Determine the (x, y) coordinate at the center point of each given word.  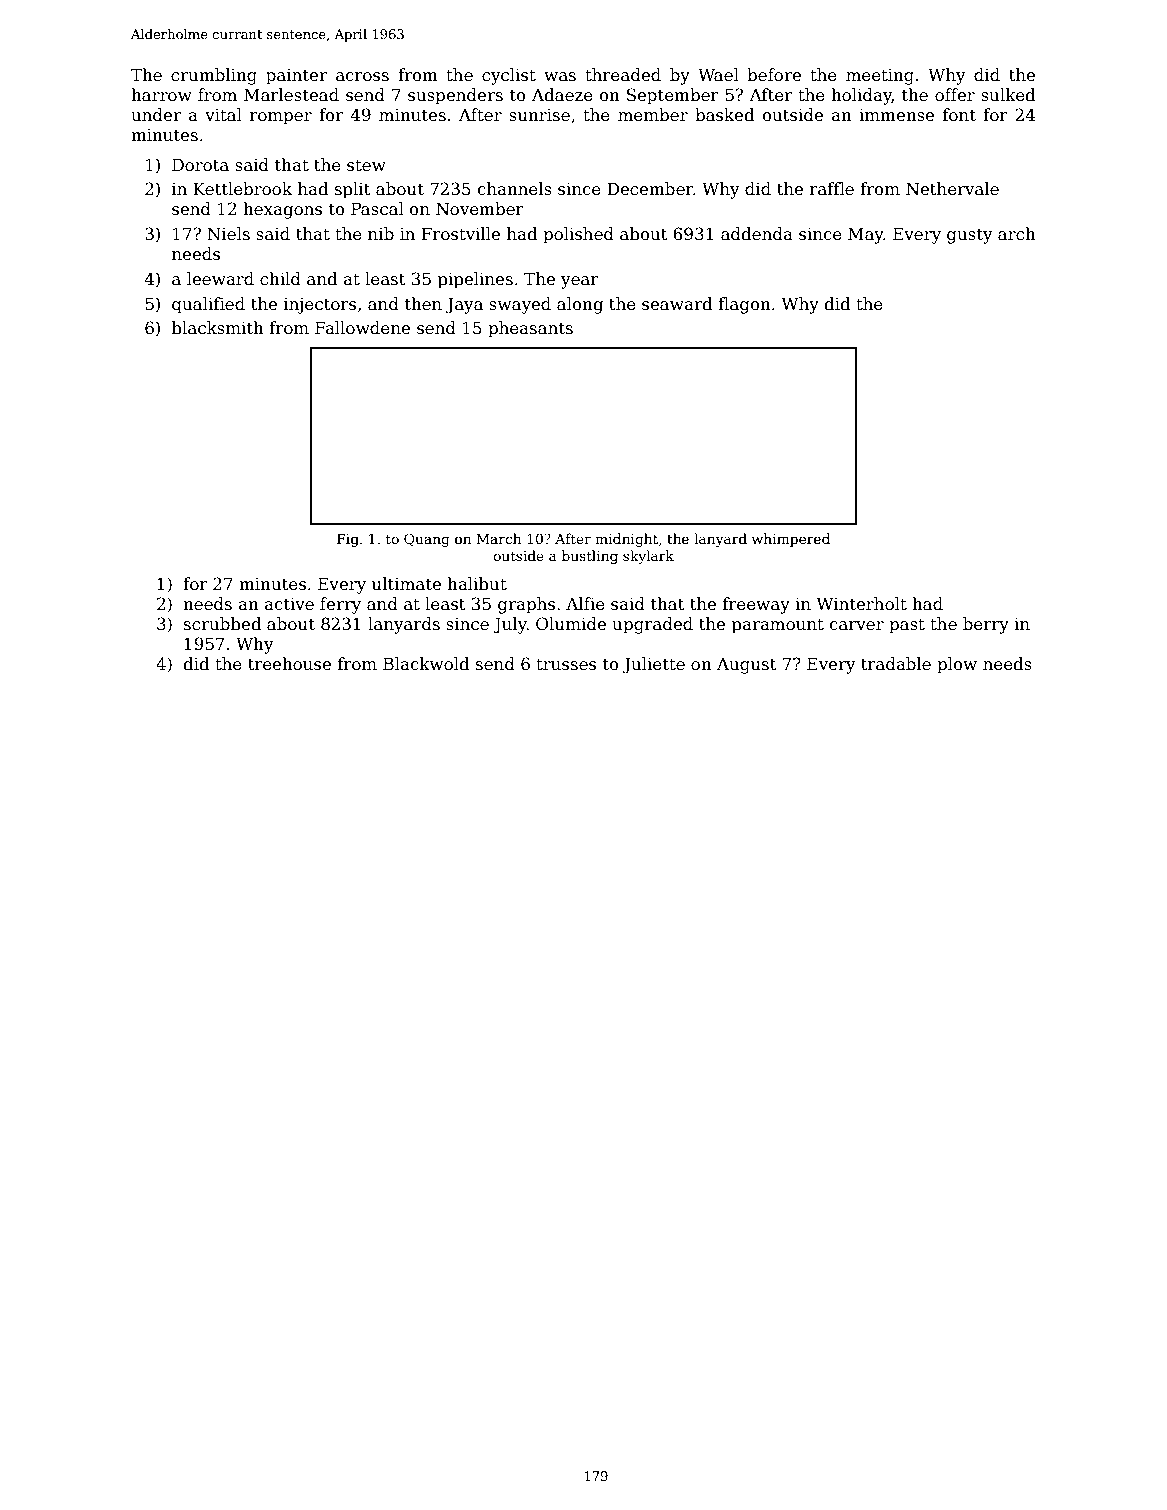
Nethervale (952, 189)
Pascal (377, 209)
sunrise (539, 115)
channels (514, 189)
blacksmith (218, 328)
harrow (161, 95)
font (959, 115)
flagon (744, 305)
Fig (348, 540)
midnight (626, 540)
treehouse (289, 664)
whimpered (790, 540)
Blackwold (426, 664)
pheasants (530, 329)
